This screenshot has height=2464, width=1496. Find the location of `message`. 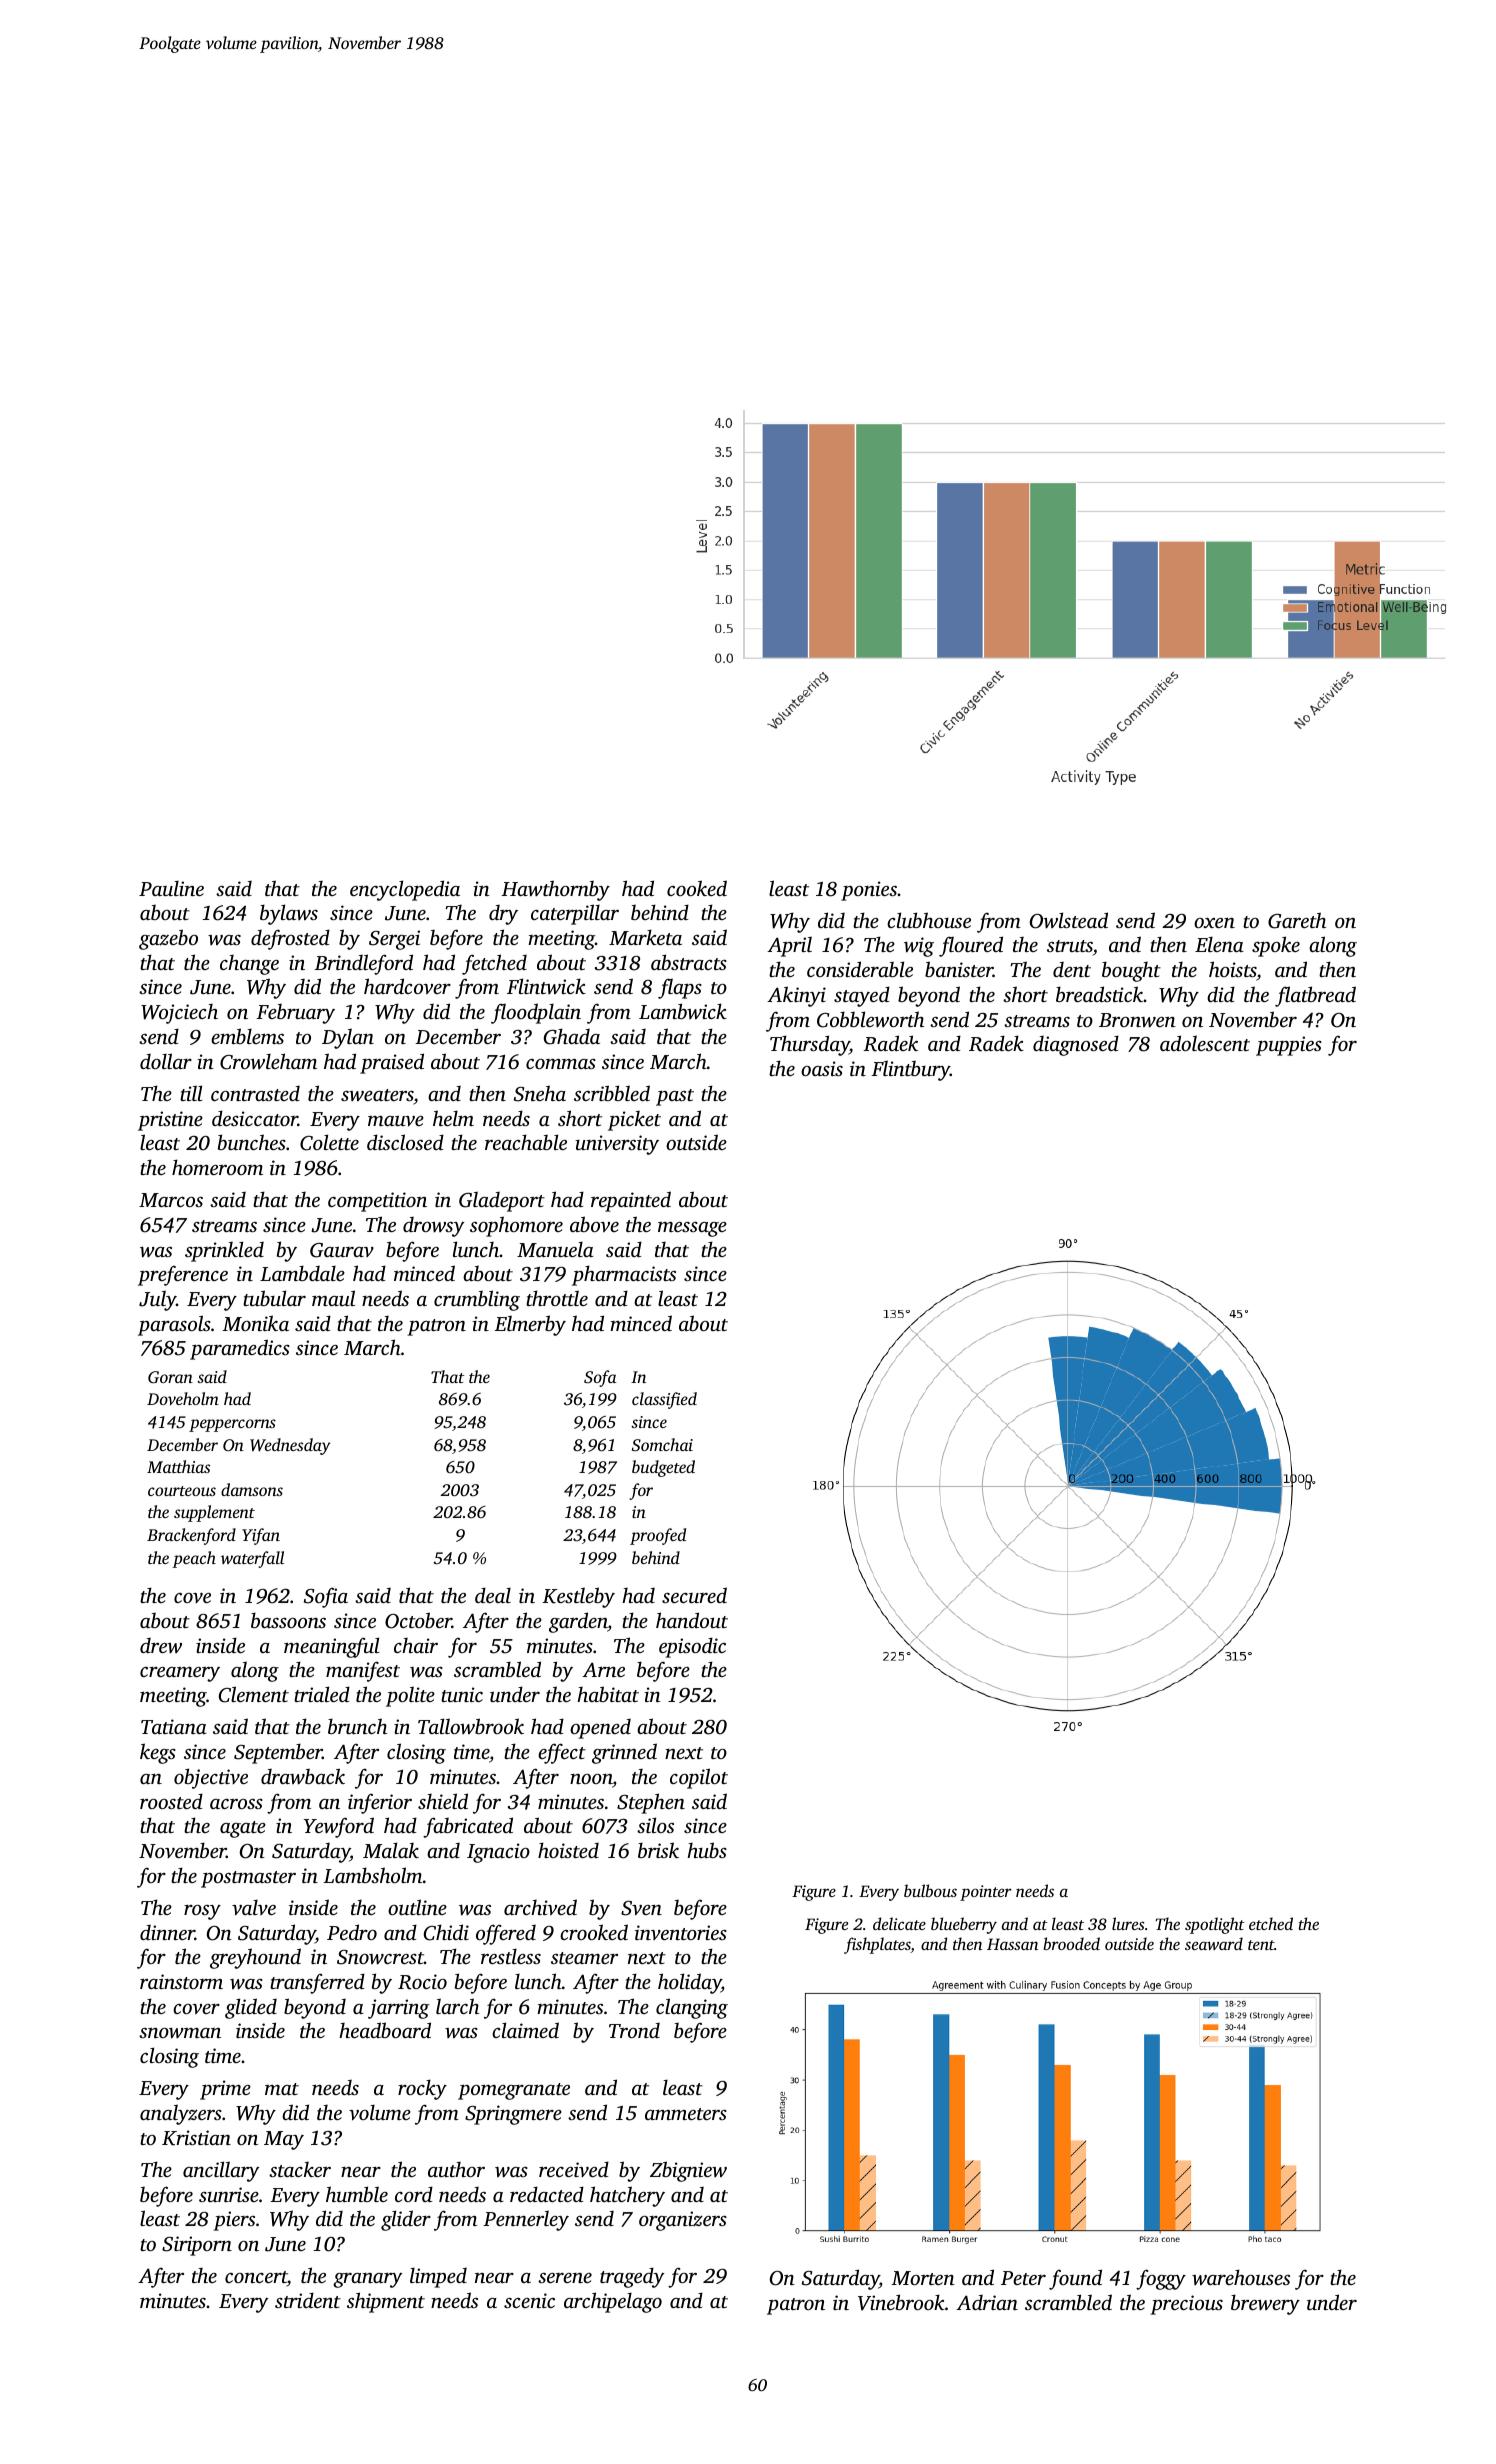

message is located at coordinates (692, 1229).
